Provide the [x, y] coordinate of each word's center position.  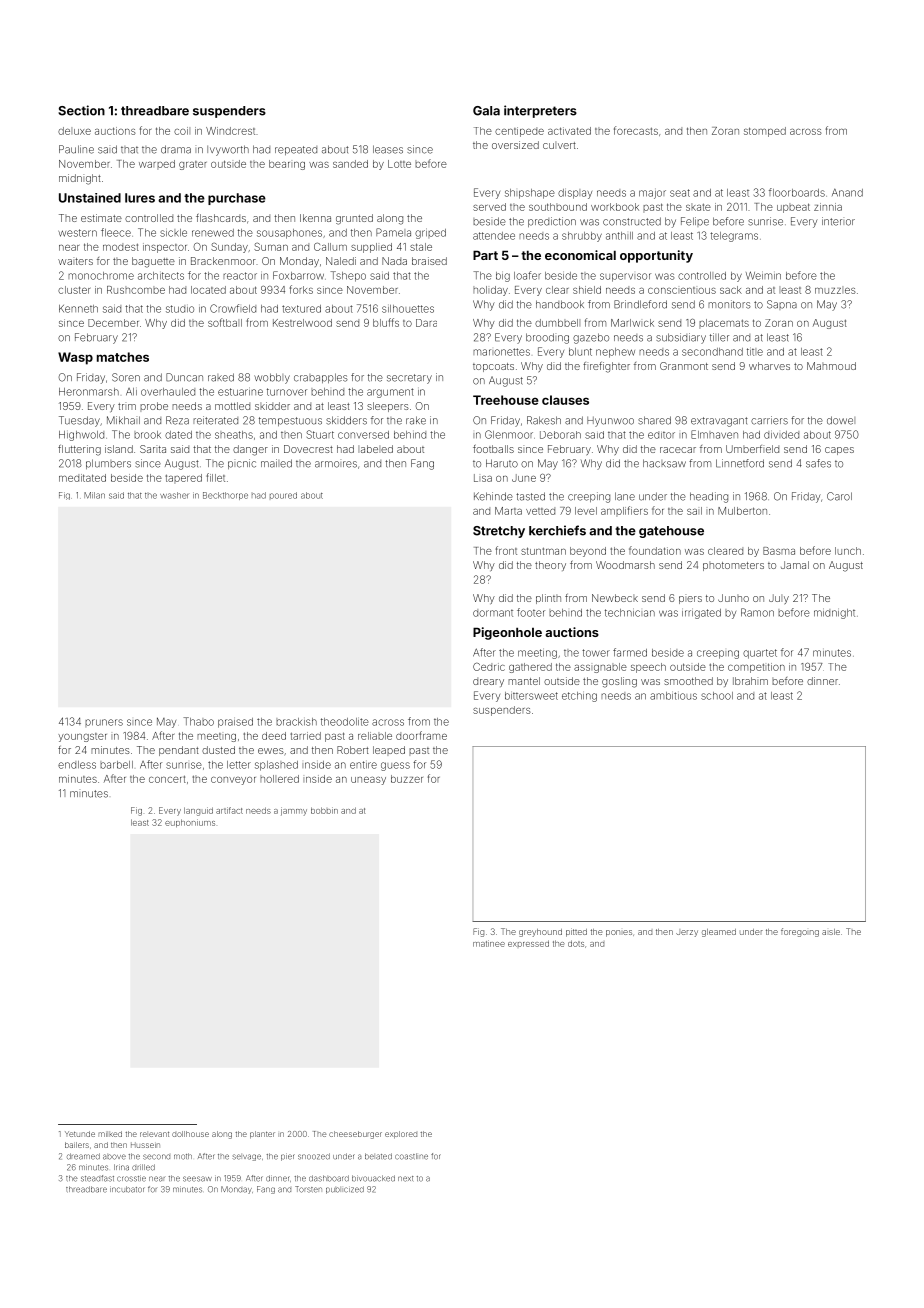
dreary [488, 682]
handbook [560, 304]
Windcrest [230, 131]
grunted [354, 219]
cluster [74, 290]
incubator [127, 1189]
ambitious [673, 696]
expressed [528, 943]
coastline [411, 1156]
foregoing [800, 932]
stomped [765, 132]
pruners [104, 723]
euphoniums [190, 823]
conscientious [682, 290]
